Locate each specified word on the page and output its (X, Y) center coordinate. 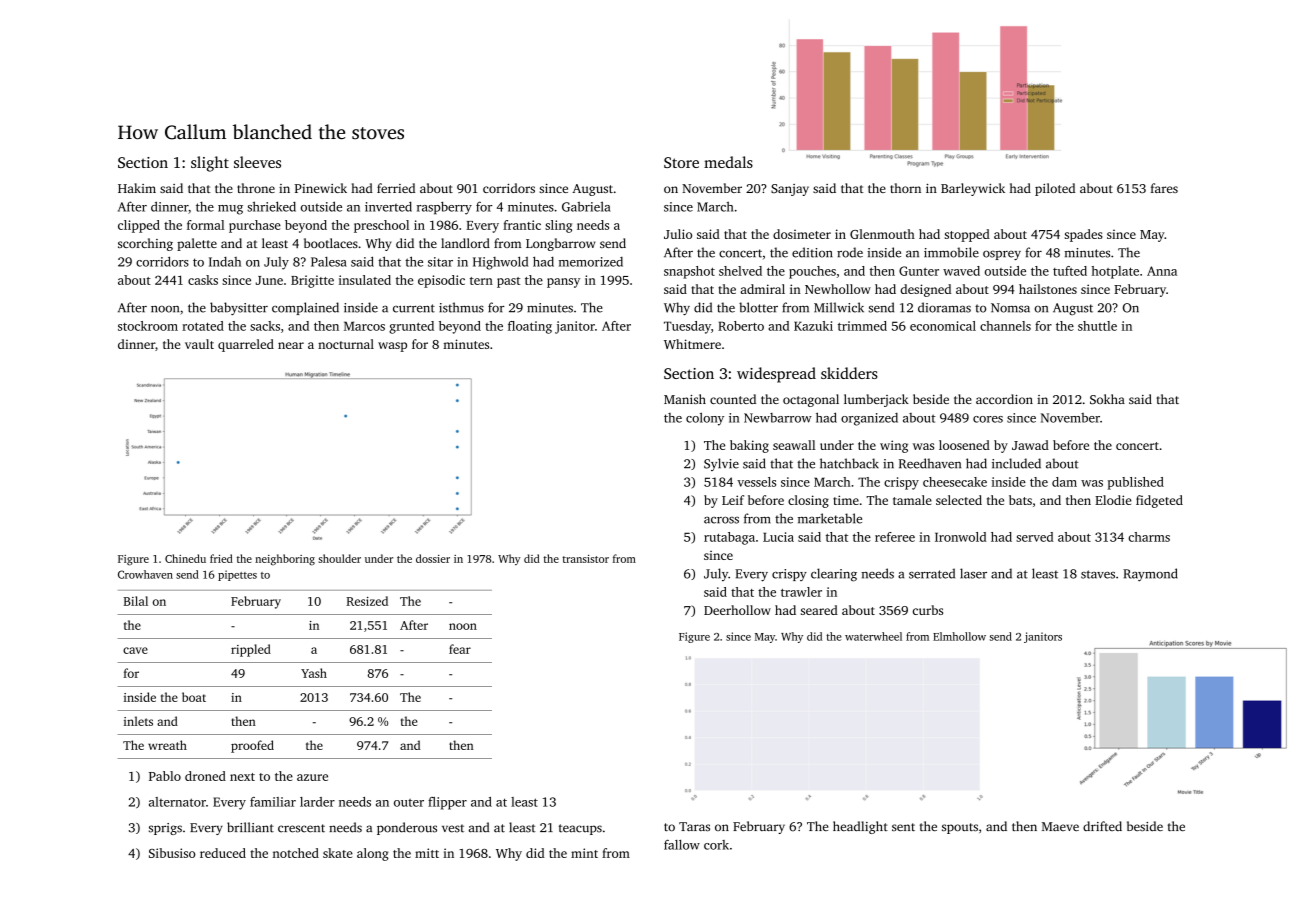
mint (584, 853)
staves (1098, 574)
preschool (381, 226)
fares (1164, 188)
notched (296, 853)
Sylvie (721, 464)
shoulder (339, 558)
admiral (763, 289)
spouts (960, 828)
